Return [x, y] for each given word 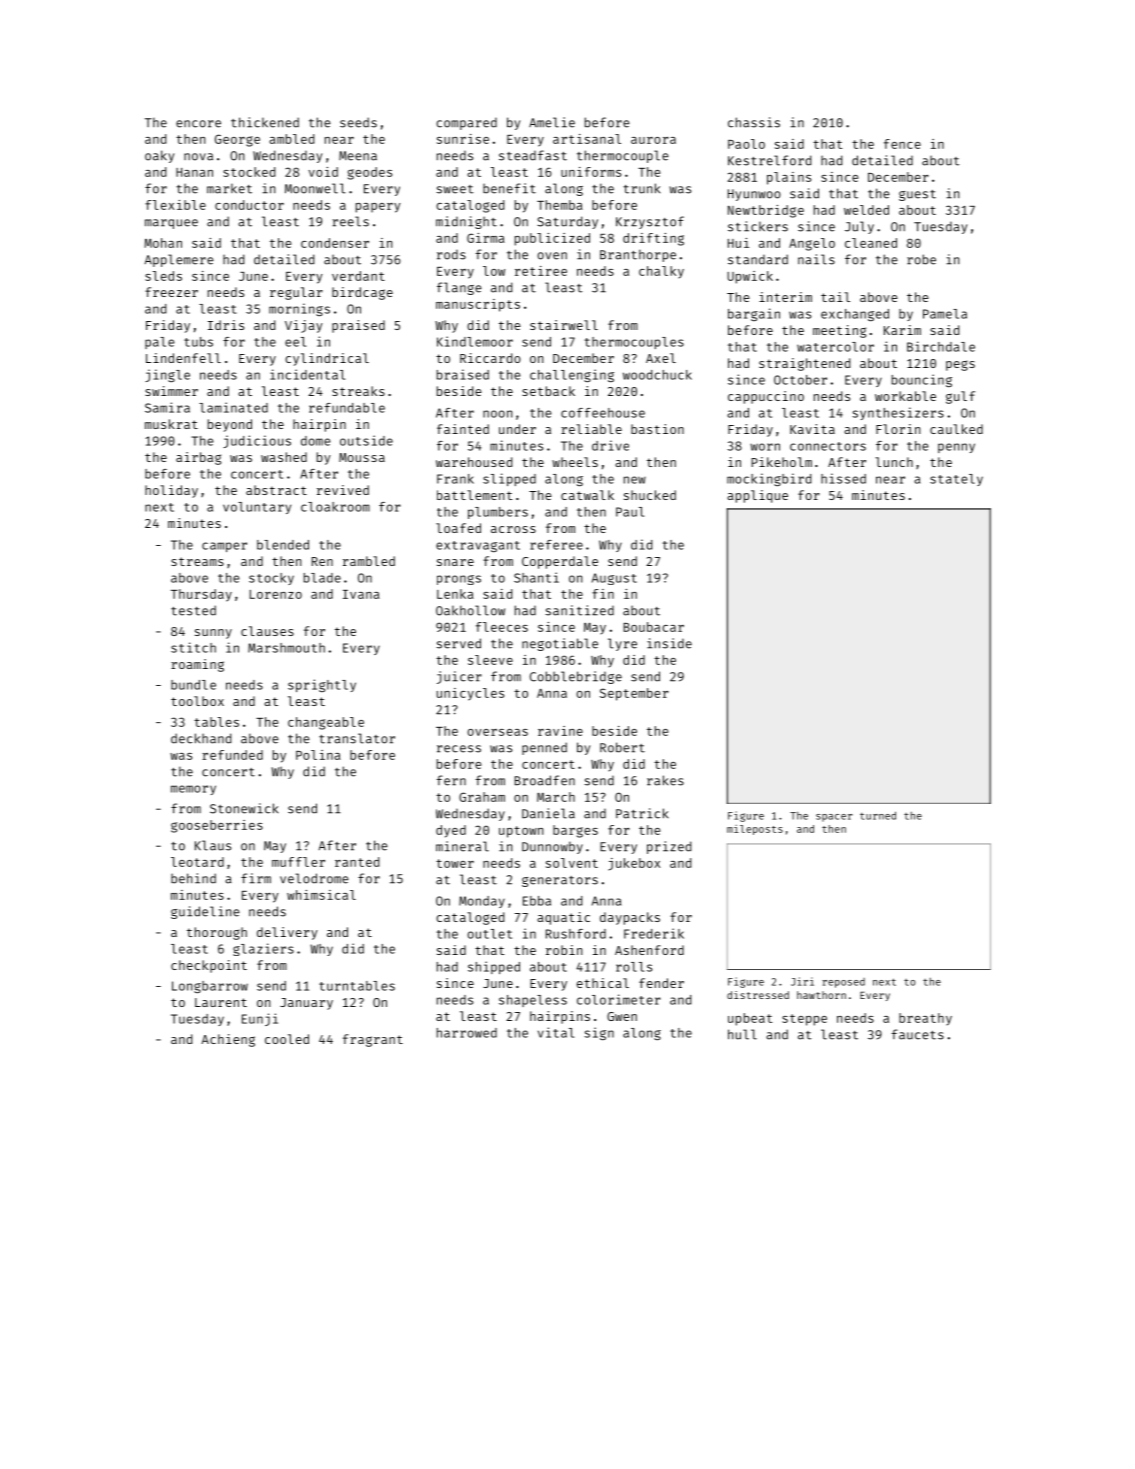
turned [878, 815]
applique [757, 496]
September [634, 694]
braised [463, 374]
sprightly [322, 685]
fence [902, 144]
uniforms [591, 172]
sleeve [490, 660]
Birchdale [941, 346]
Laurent [221, 1002]
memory [193, 790]
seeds [358, 122]
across [513, 529]
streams [197, 561]
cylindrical [327, 359]
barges [575, 831]
